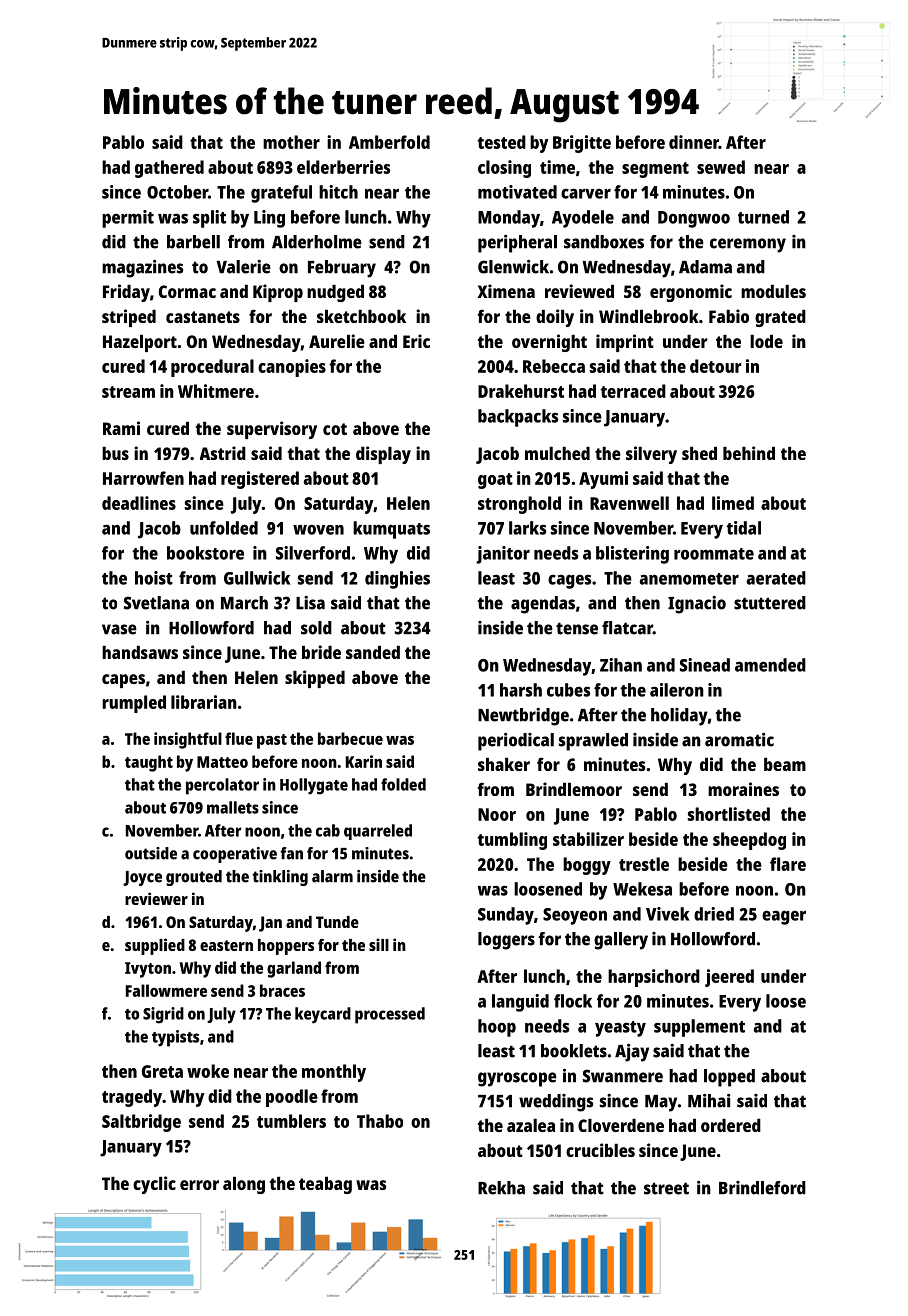  What do you see at coordinates (531, 1125) in the image?
I see `azalea` at bounding box center [531, 1125].
